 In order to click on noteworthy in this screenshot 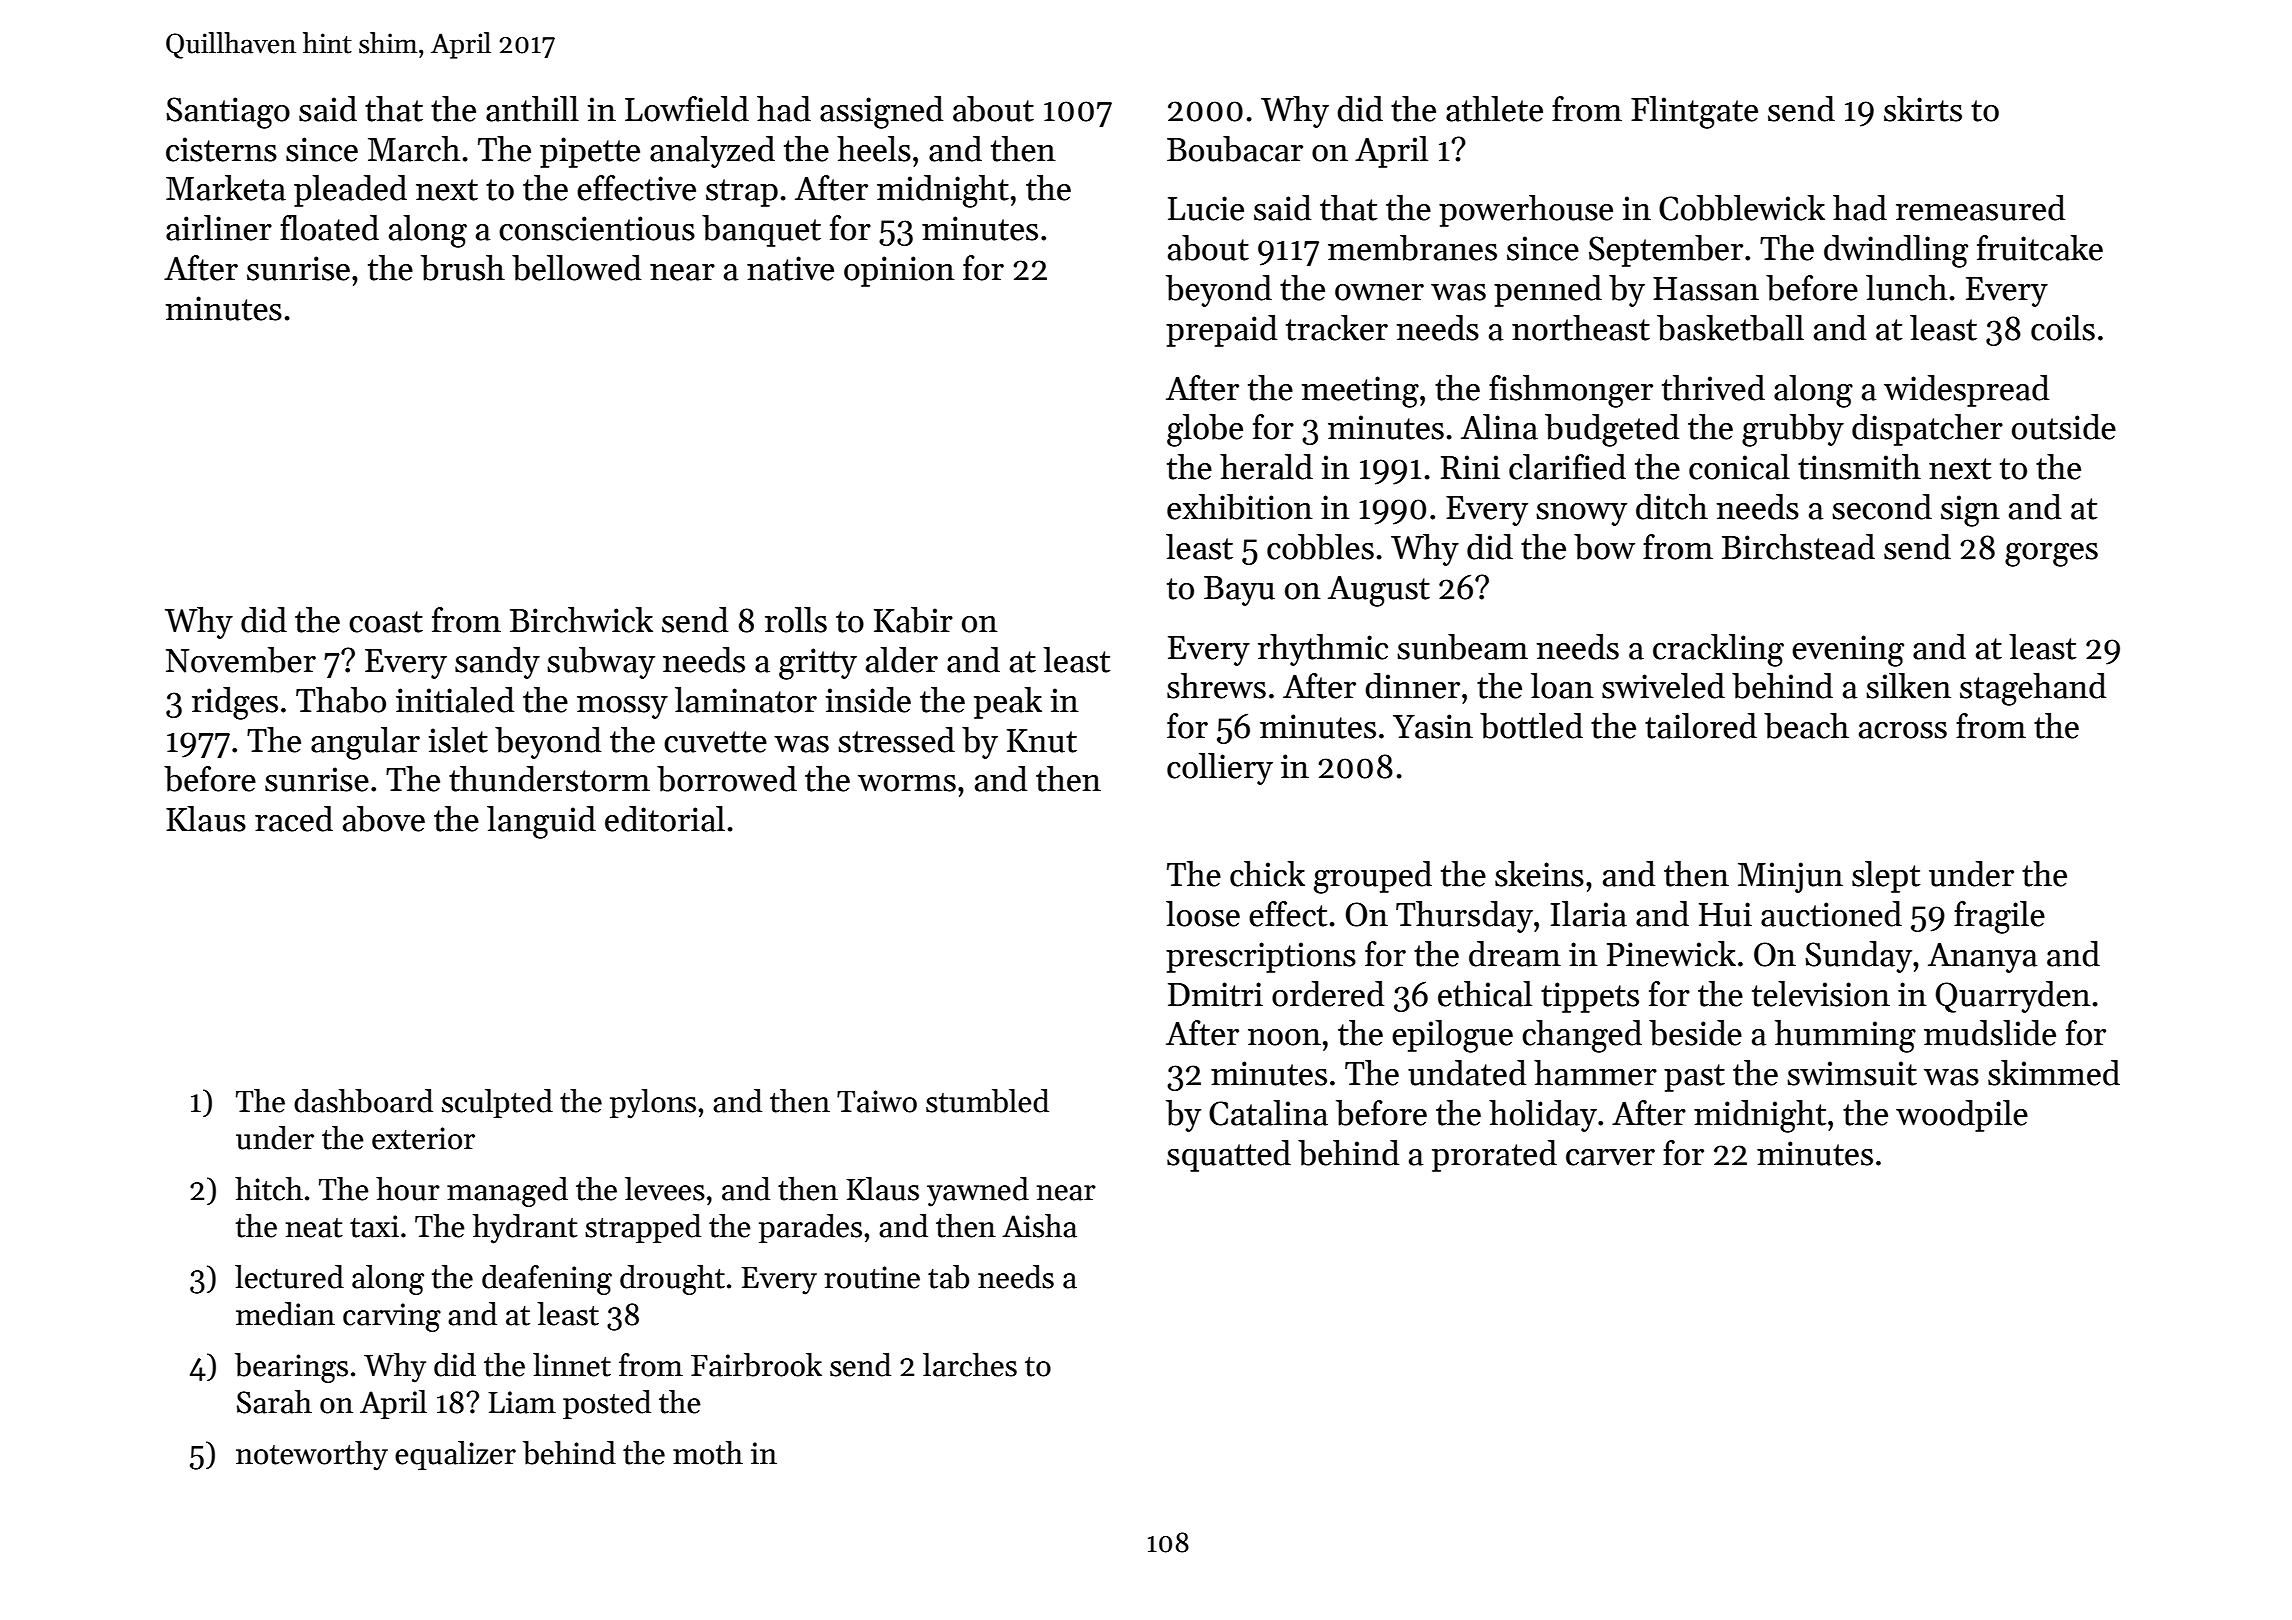, I will do `click(312, 1456)`.
